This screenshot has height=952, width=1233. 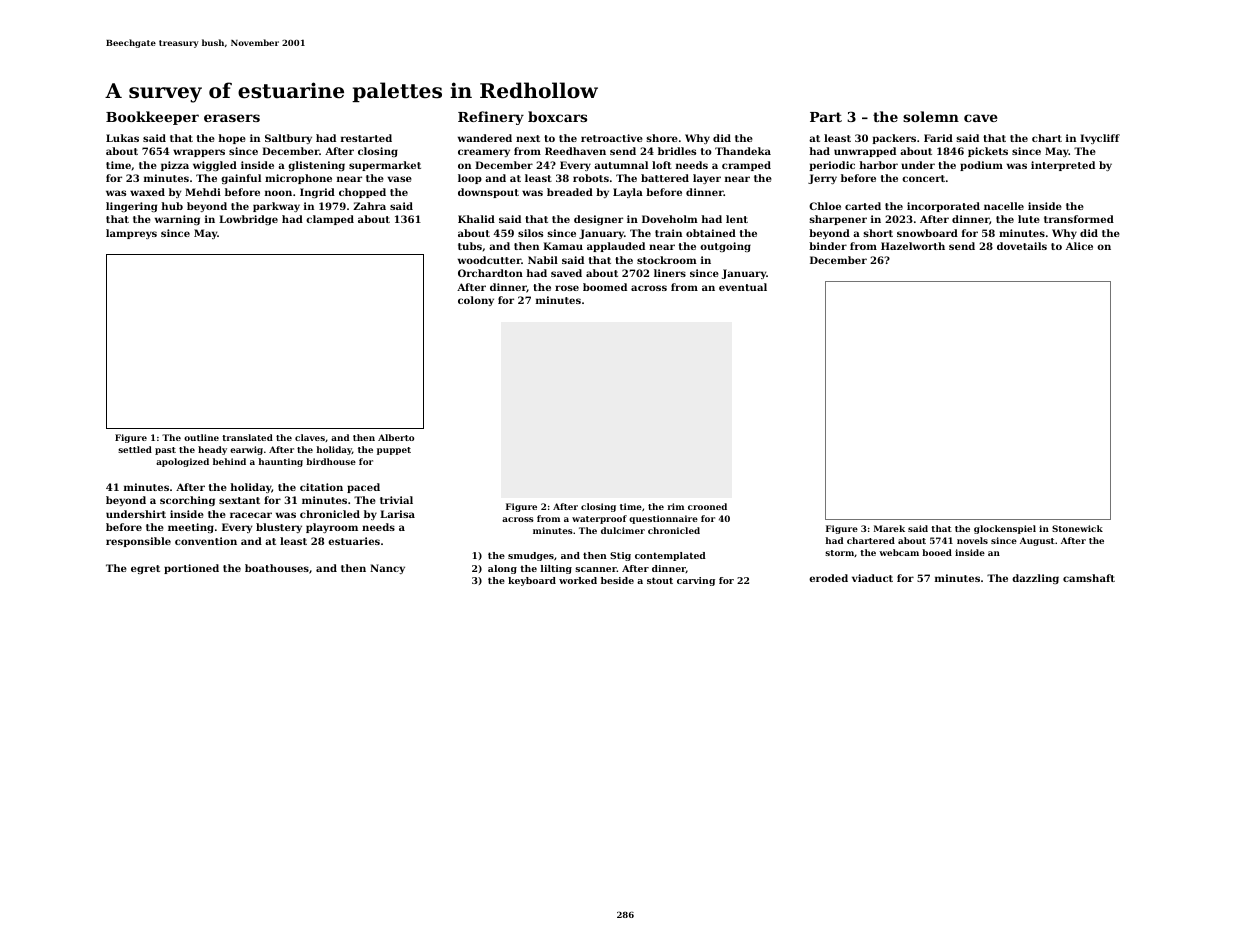 I want to click on cave, so click(x=981, y=118).
